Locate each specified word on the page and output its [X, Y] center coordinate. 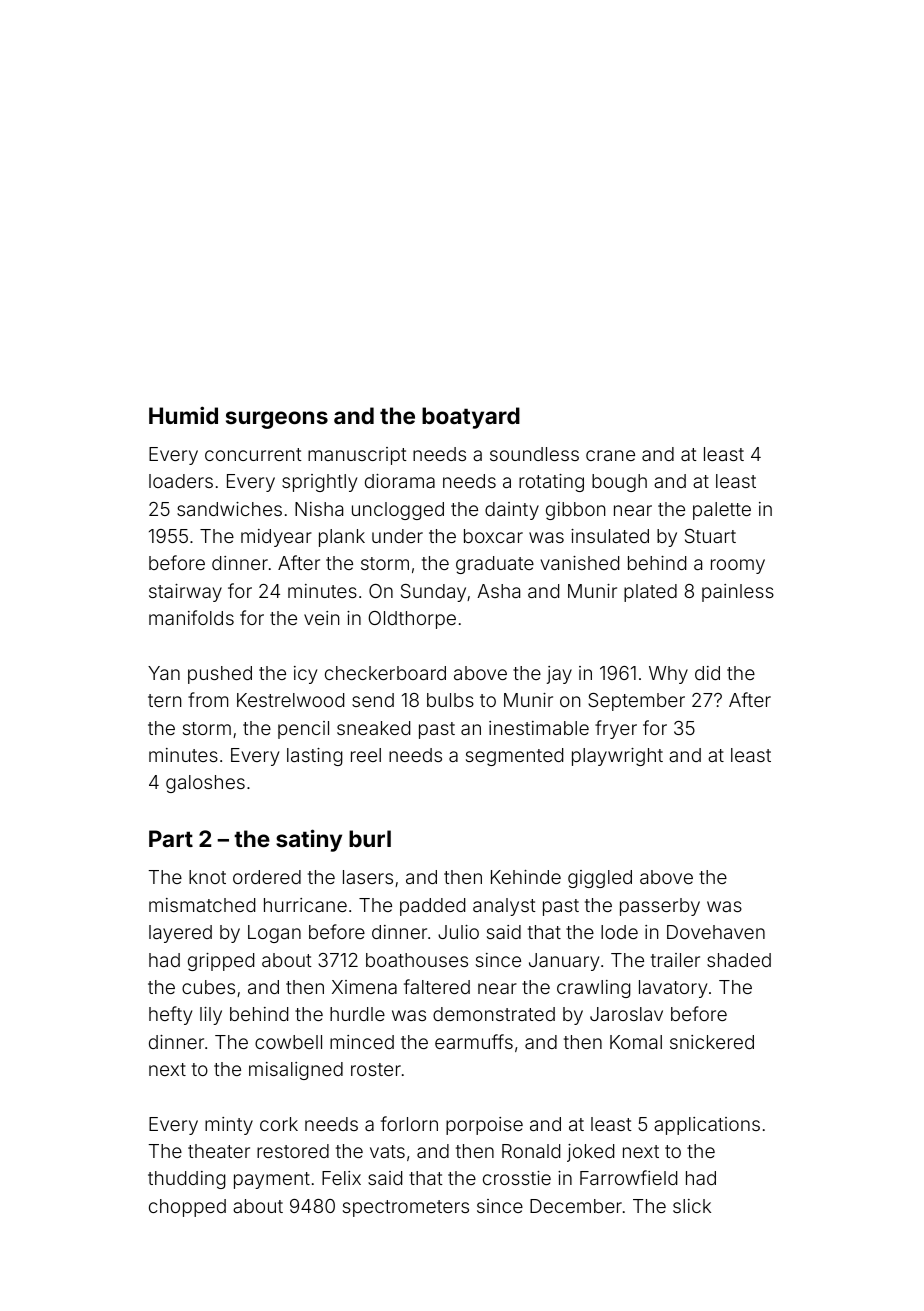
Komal [636, 1042]
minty [229, 1126]
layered [180, 934]
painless [738, 593]
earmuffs [474, 1041]
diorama [400, 481]
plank [342, 538]
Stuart [710, 536]
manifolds [191, 617]
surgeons [277, 420]
